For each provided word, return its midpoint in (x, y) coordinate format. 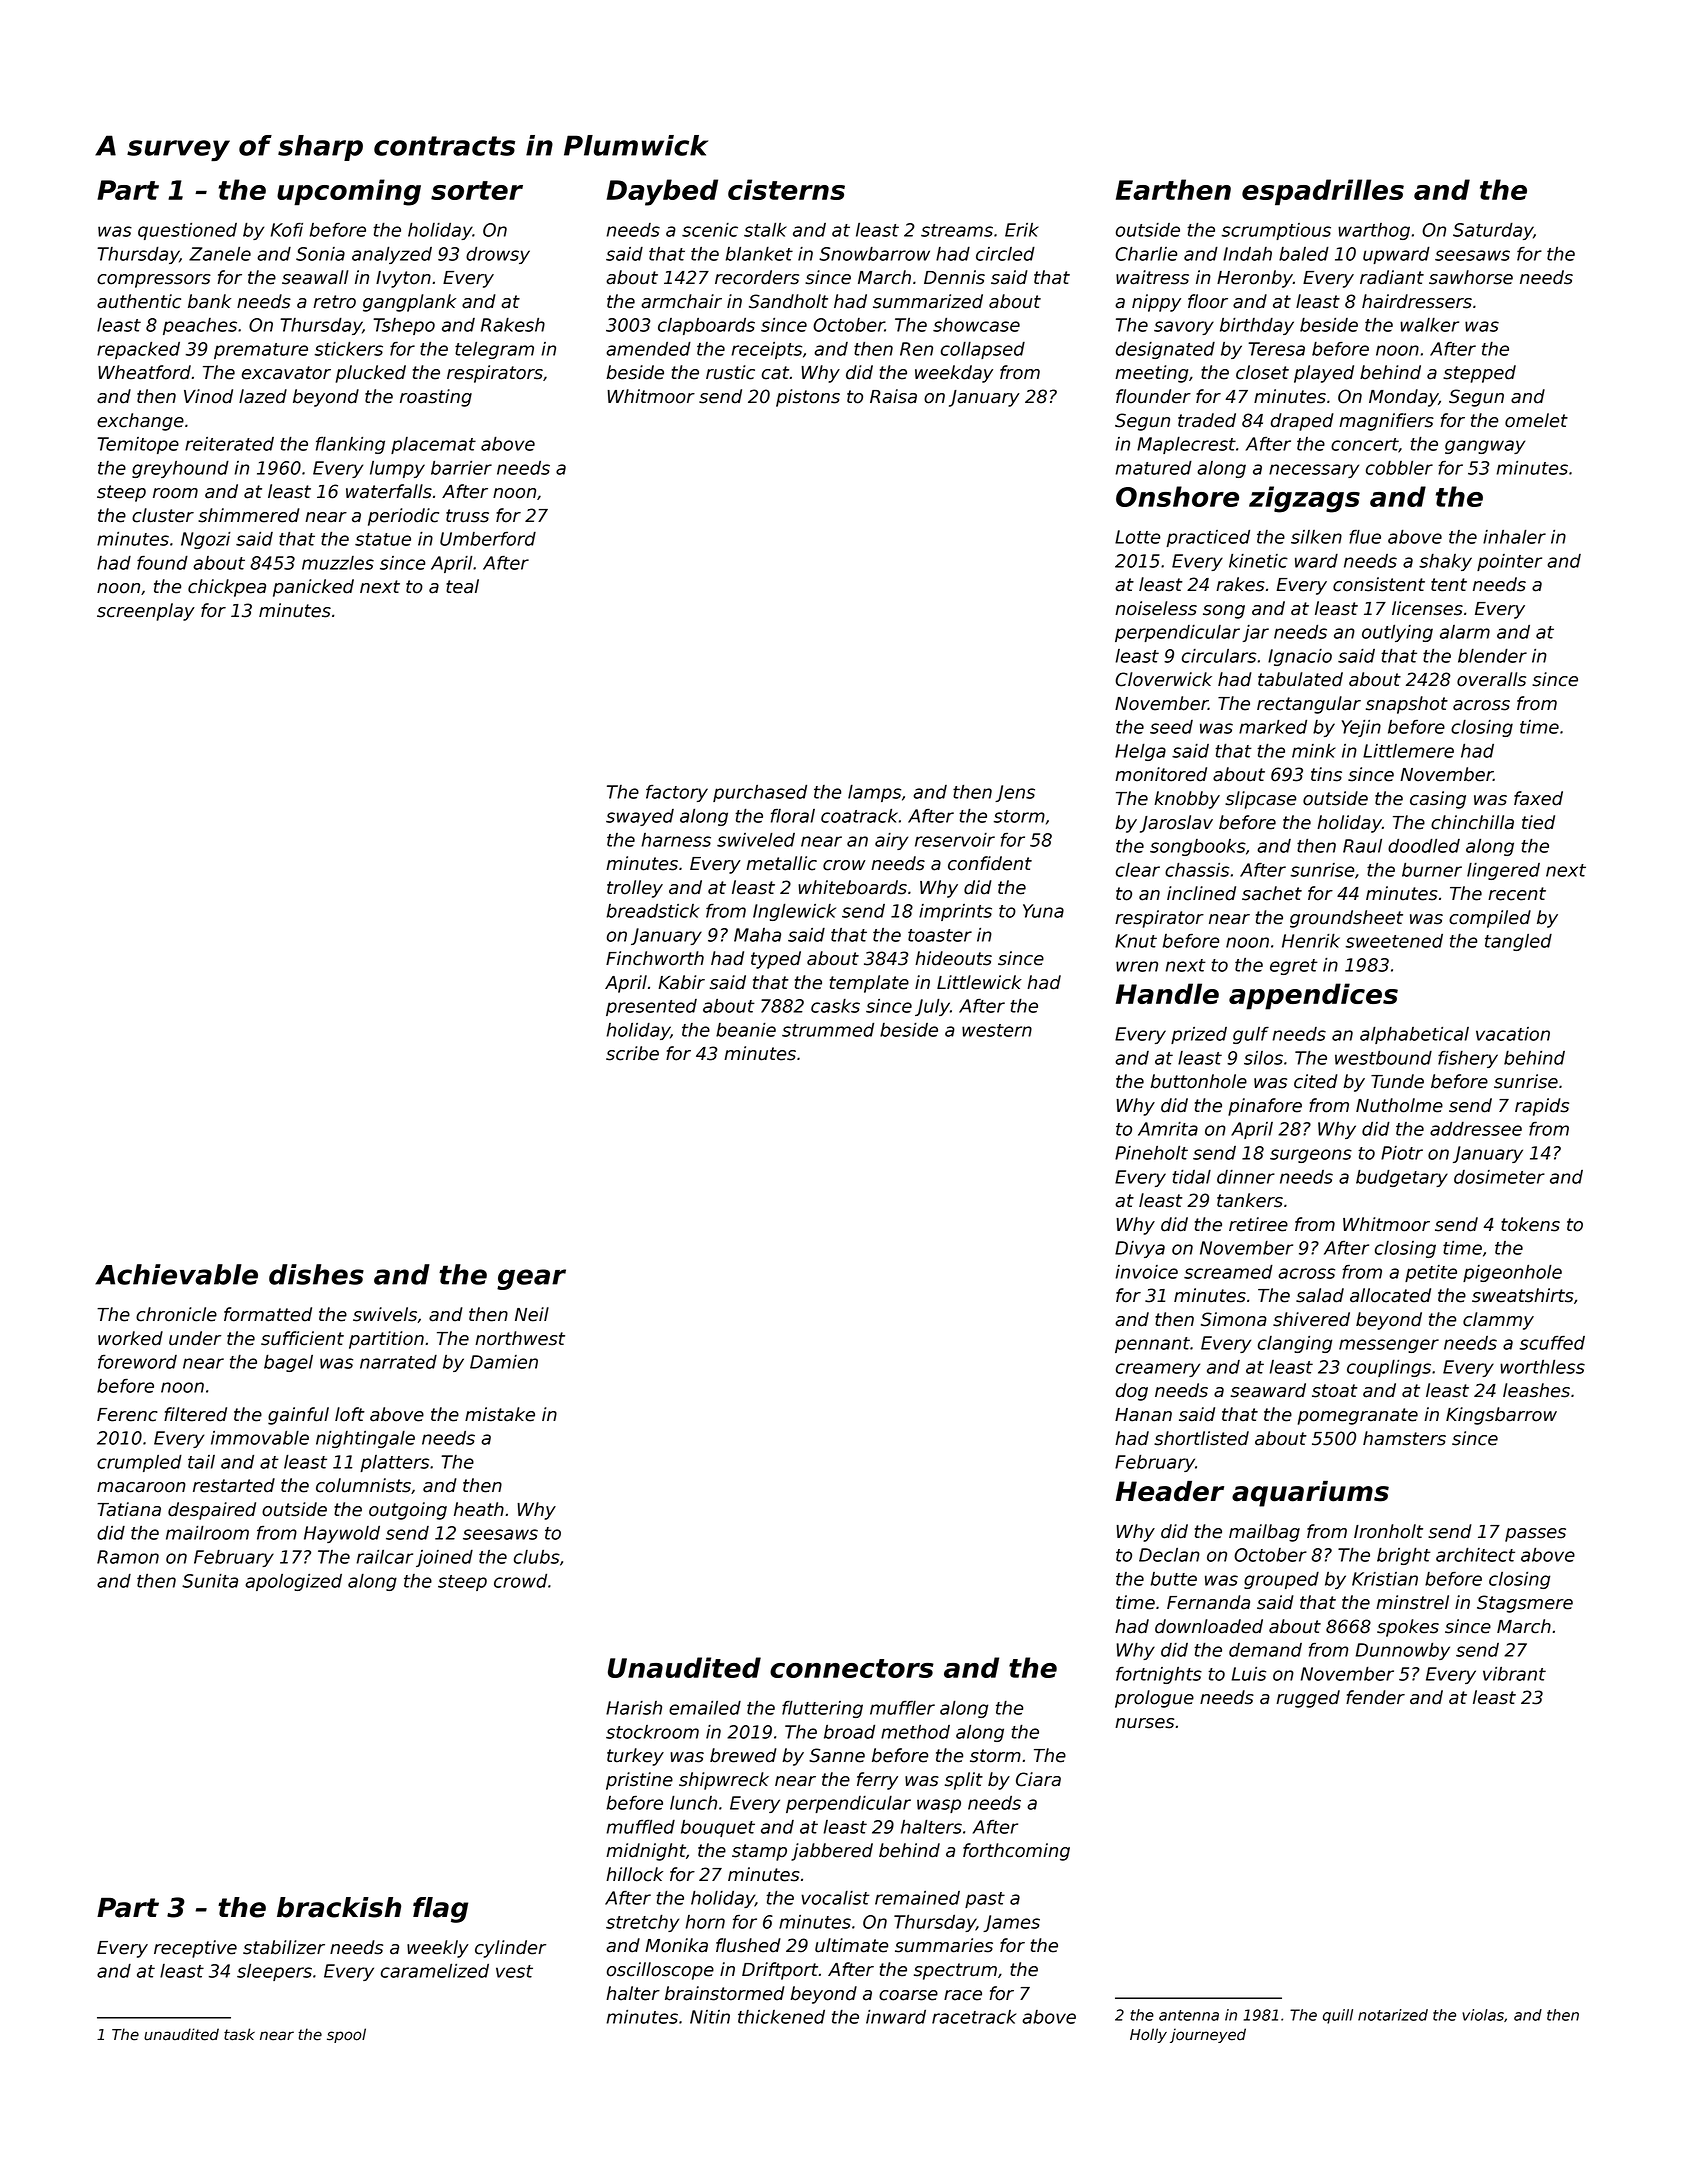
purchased (760, 793)
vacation (1513, 1034)
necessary (1314, 471)
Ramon (128, 1557)
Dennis (954, 277)
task (239, 2034)
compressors (154, 281)
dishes (316, 1274)
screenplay (146, 612)
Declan (1169, 1555)
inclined (1201, 893)
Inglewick (794, 912)
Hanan (1143, 1415)
